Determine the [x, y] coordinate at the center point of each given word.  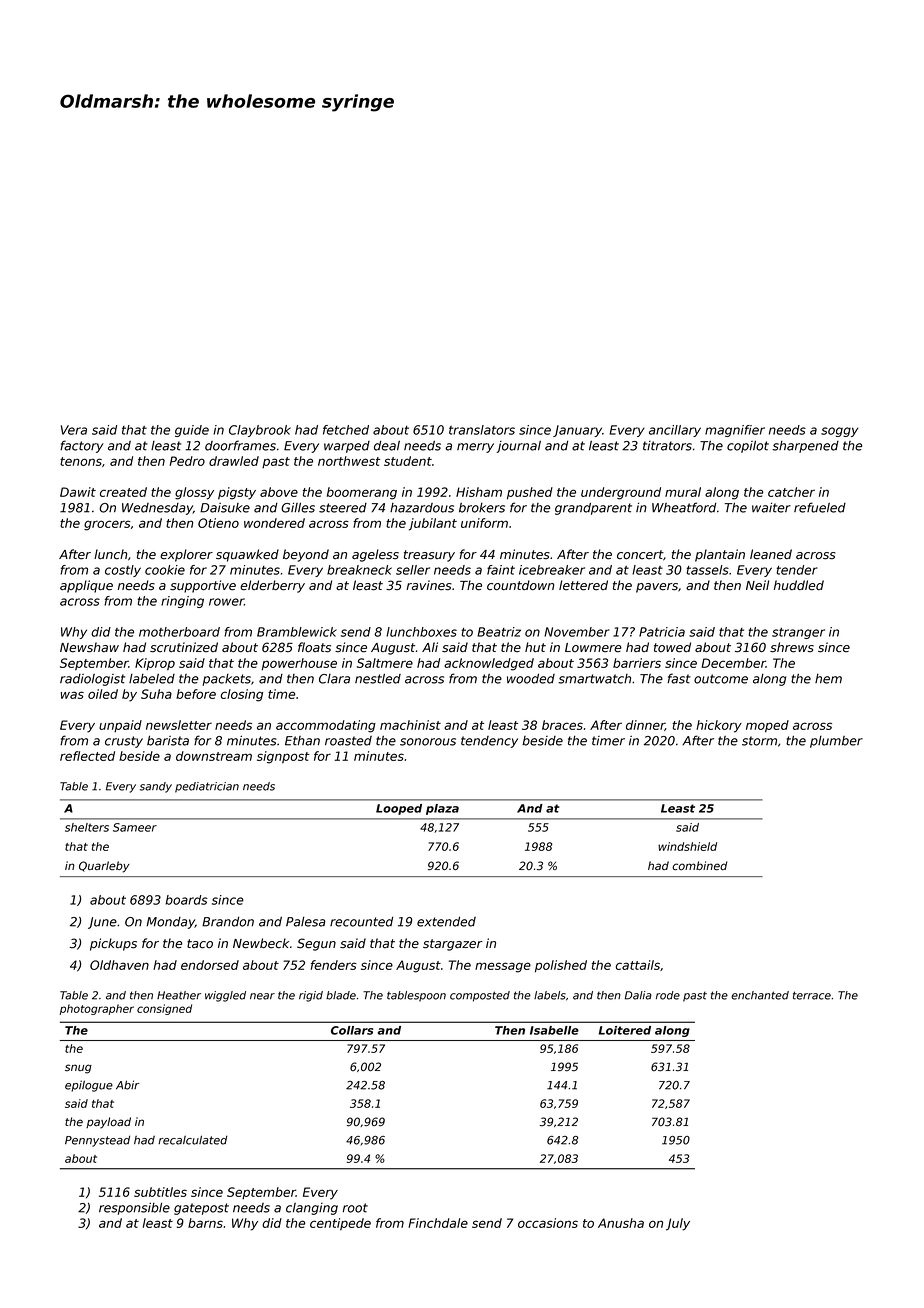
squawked [247, 555]
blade [341, 995]
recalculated [193, 1140]
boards [186, 900]
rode [668, 995]
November [577, 632]
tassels [708, 570]
